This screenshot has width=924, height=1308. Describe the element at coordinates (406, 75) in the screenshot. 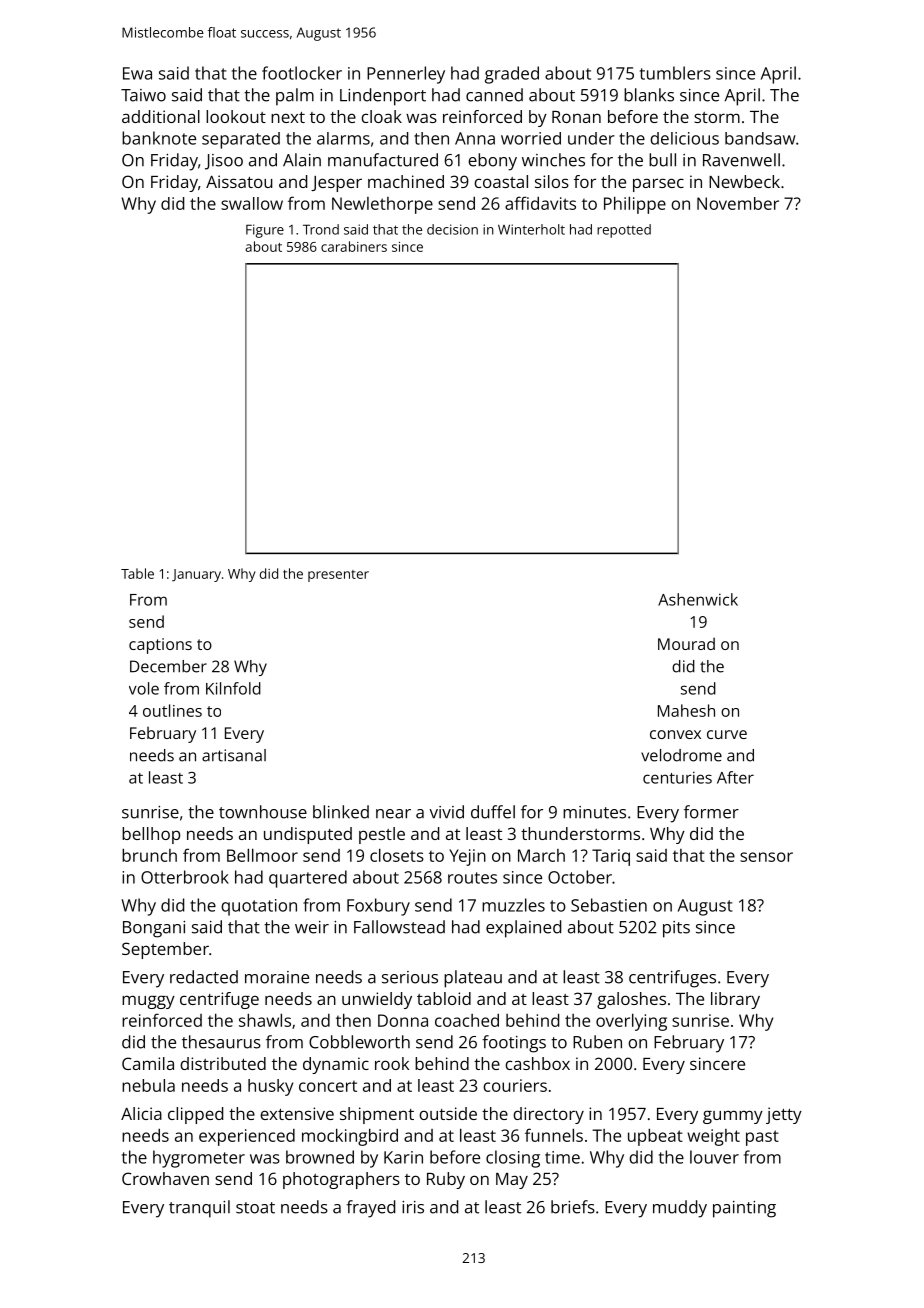

I see `Pennerley` at that location.
